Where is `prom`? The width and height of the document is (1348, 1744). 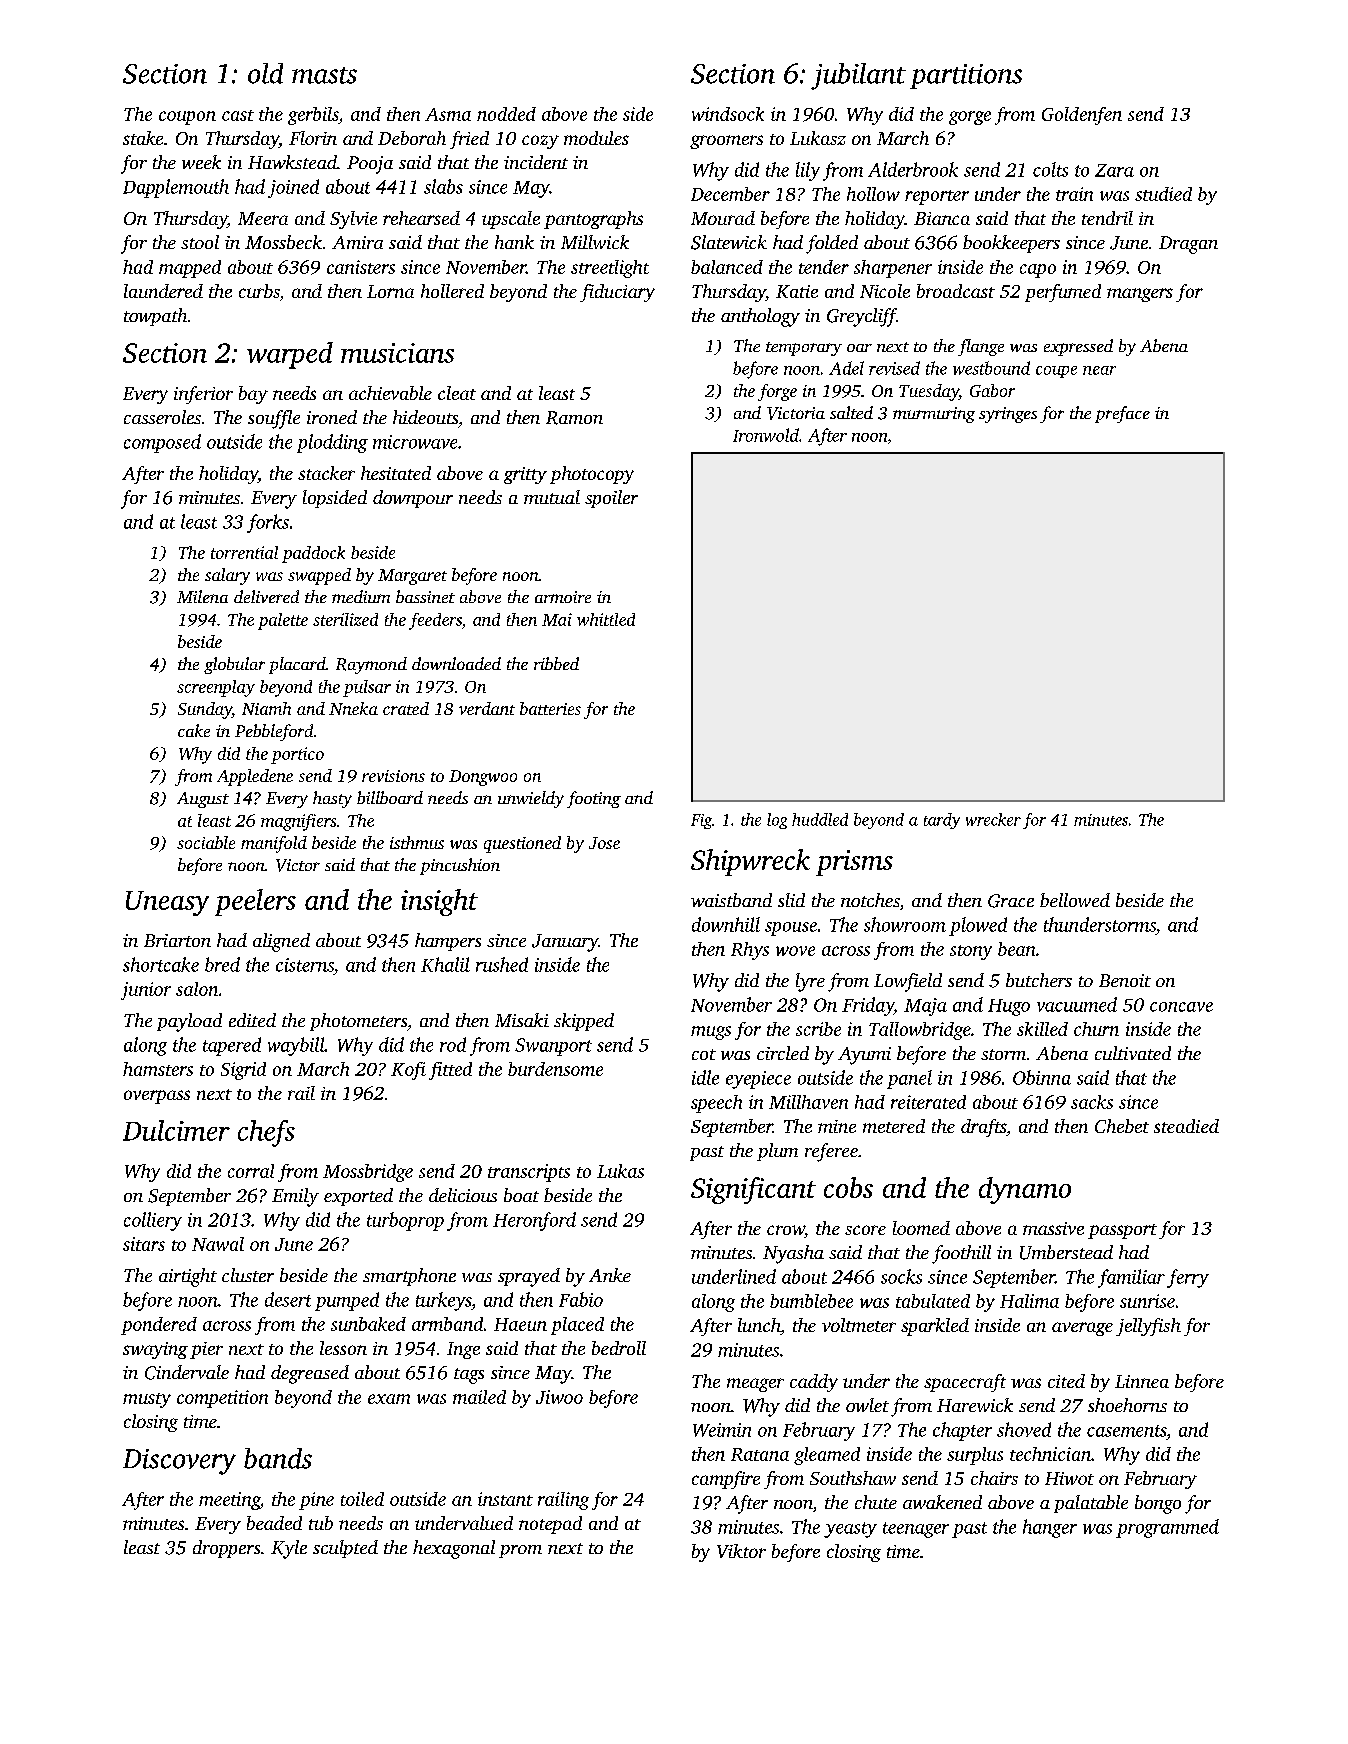
prom is located at coordinates (520, 1551).
